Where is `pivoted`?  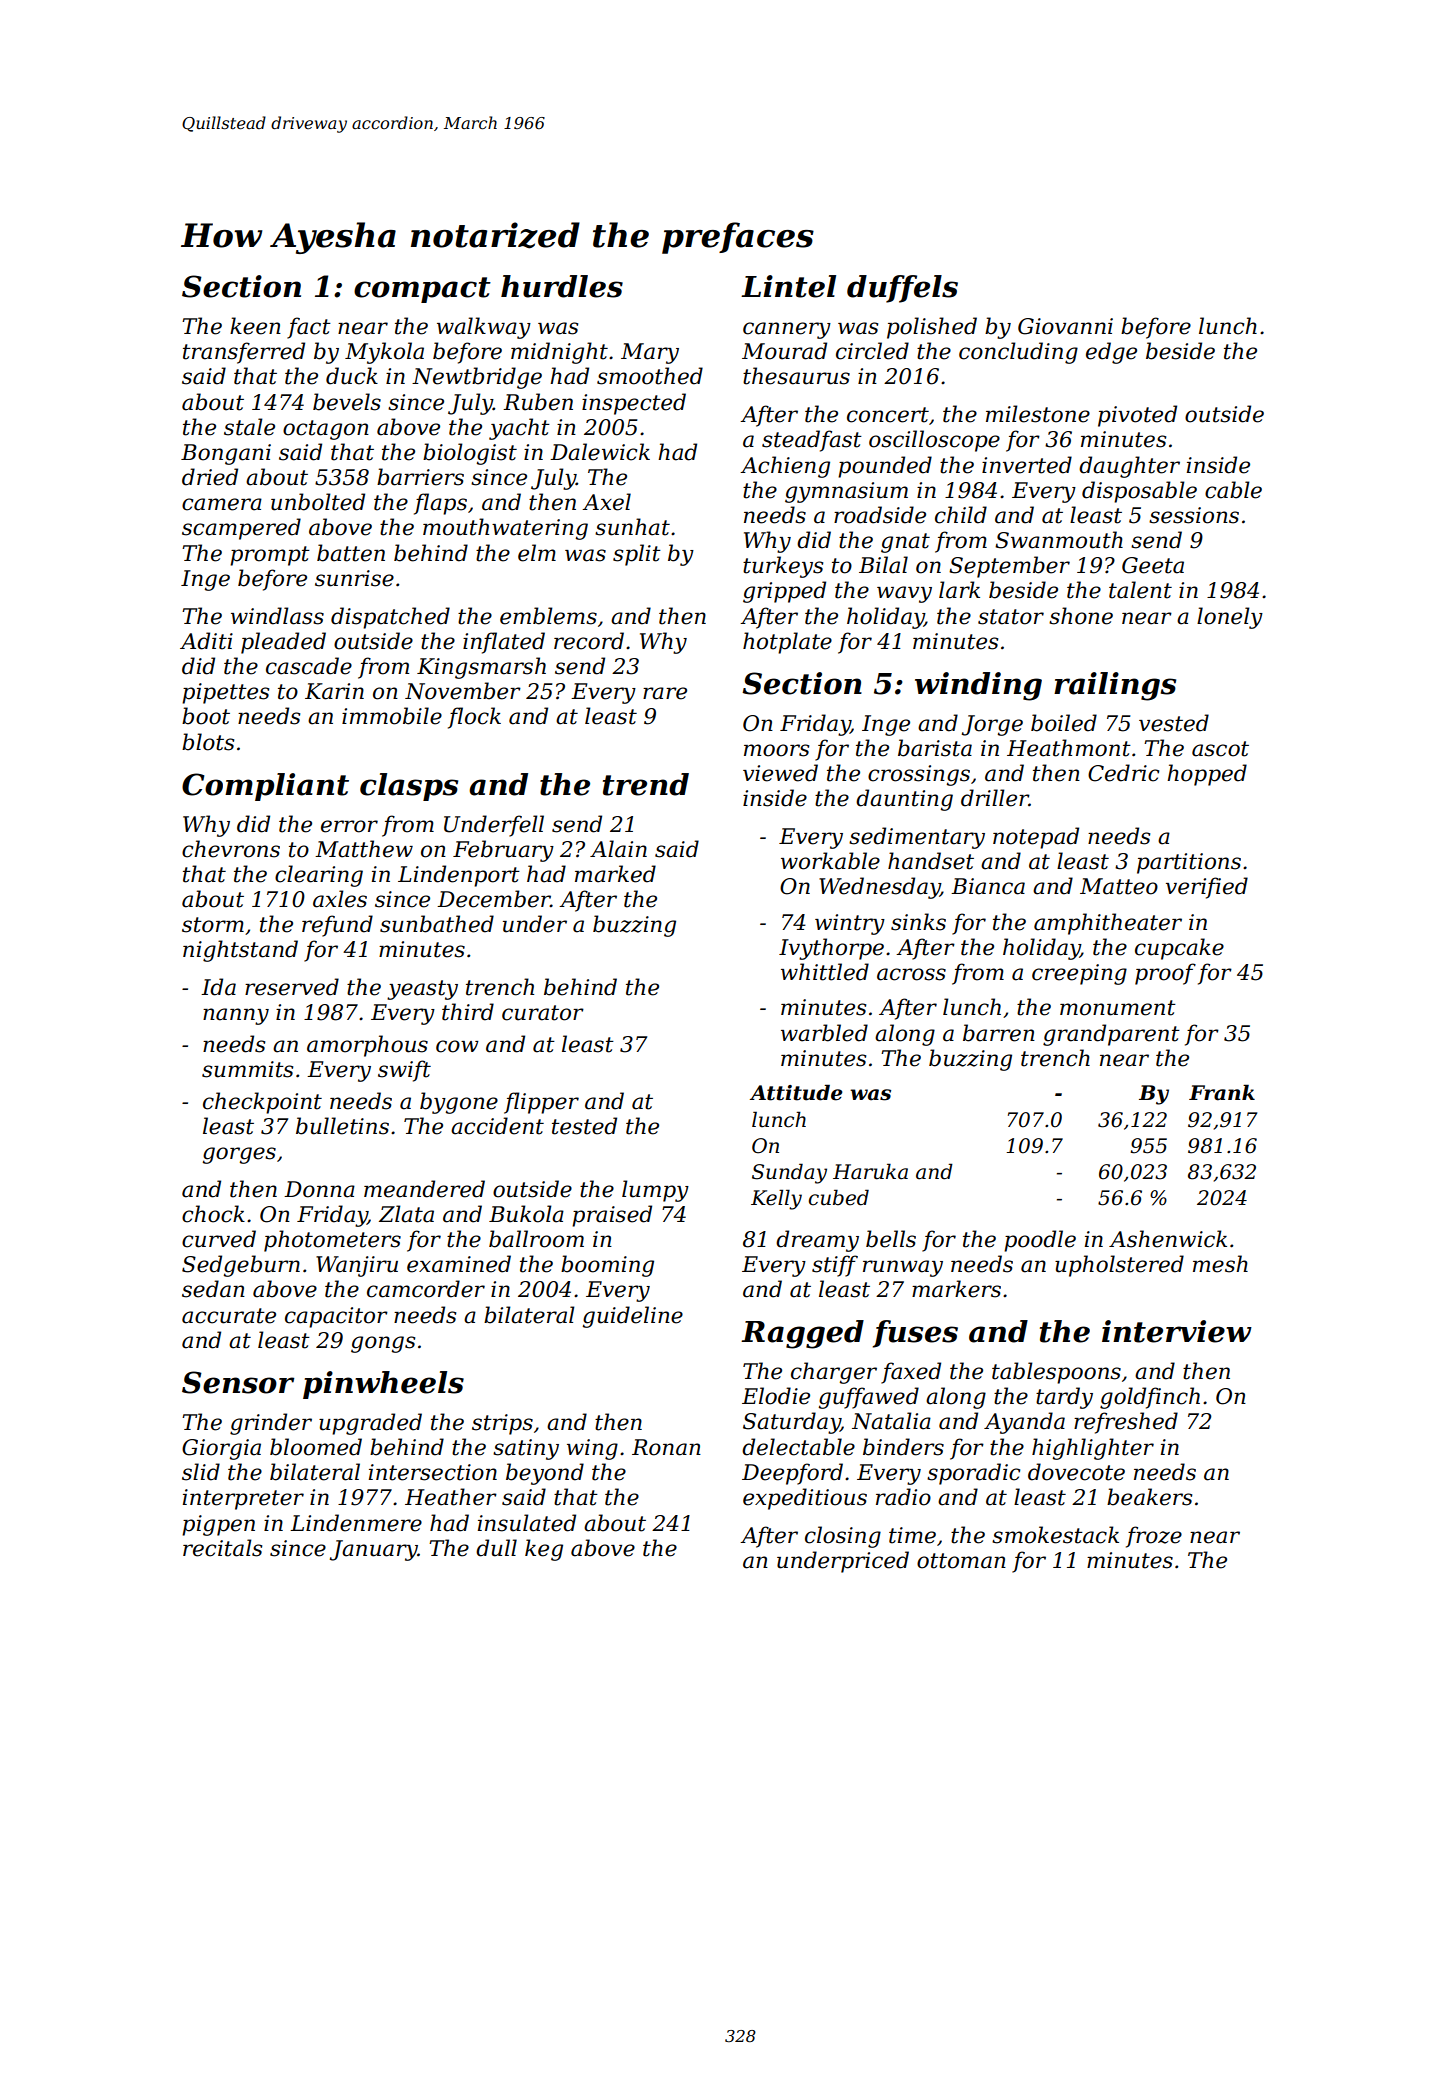 pivoted is located at coordinates (1137, 416).
